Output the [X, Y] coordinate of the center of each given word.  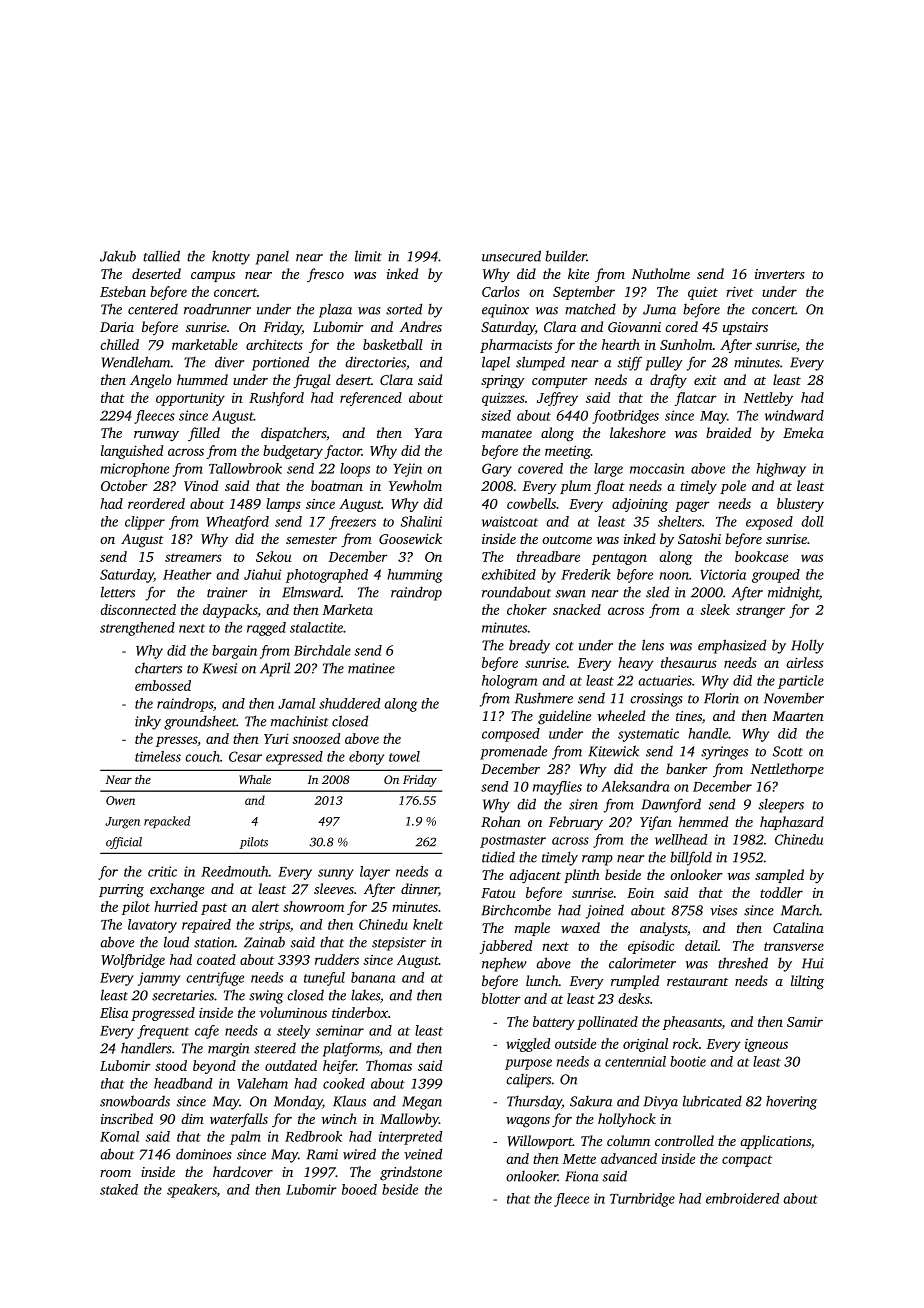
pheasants [692, 1023]
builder [566, 256]
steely [293, 1032]
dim [192, 1118]
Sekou [274, 556]
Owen [120, 800]
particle [801, 682]
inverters [780, 274]
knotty [231, 258]
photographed [327, 576]
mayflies [557, 788]
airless [804, 662]
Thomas [389, 1065]
